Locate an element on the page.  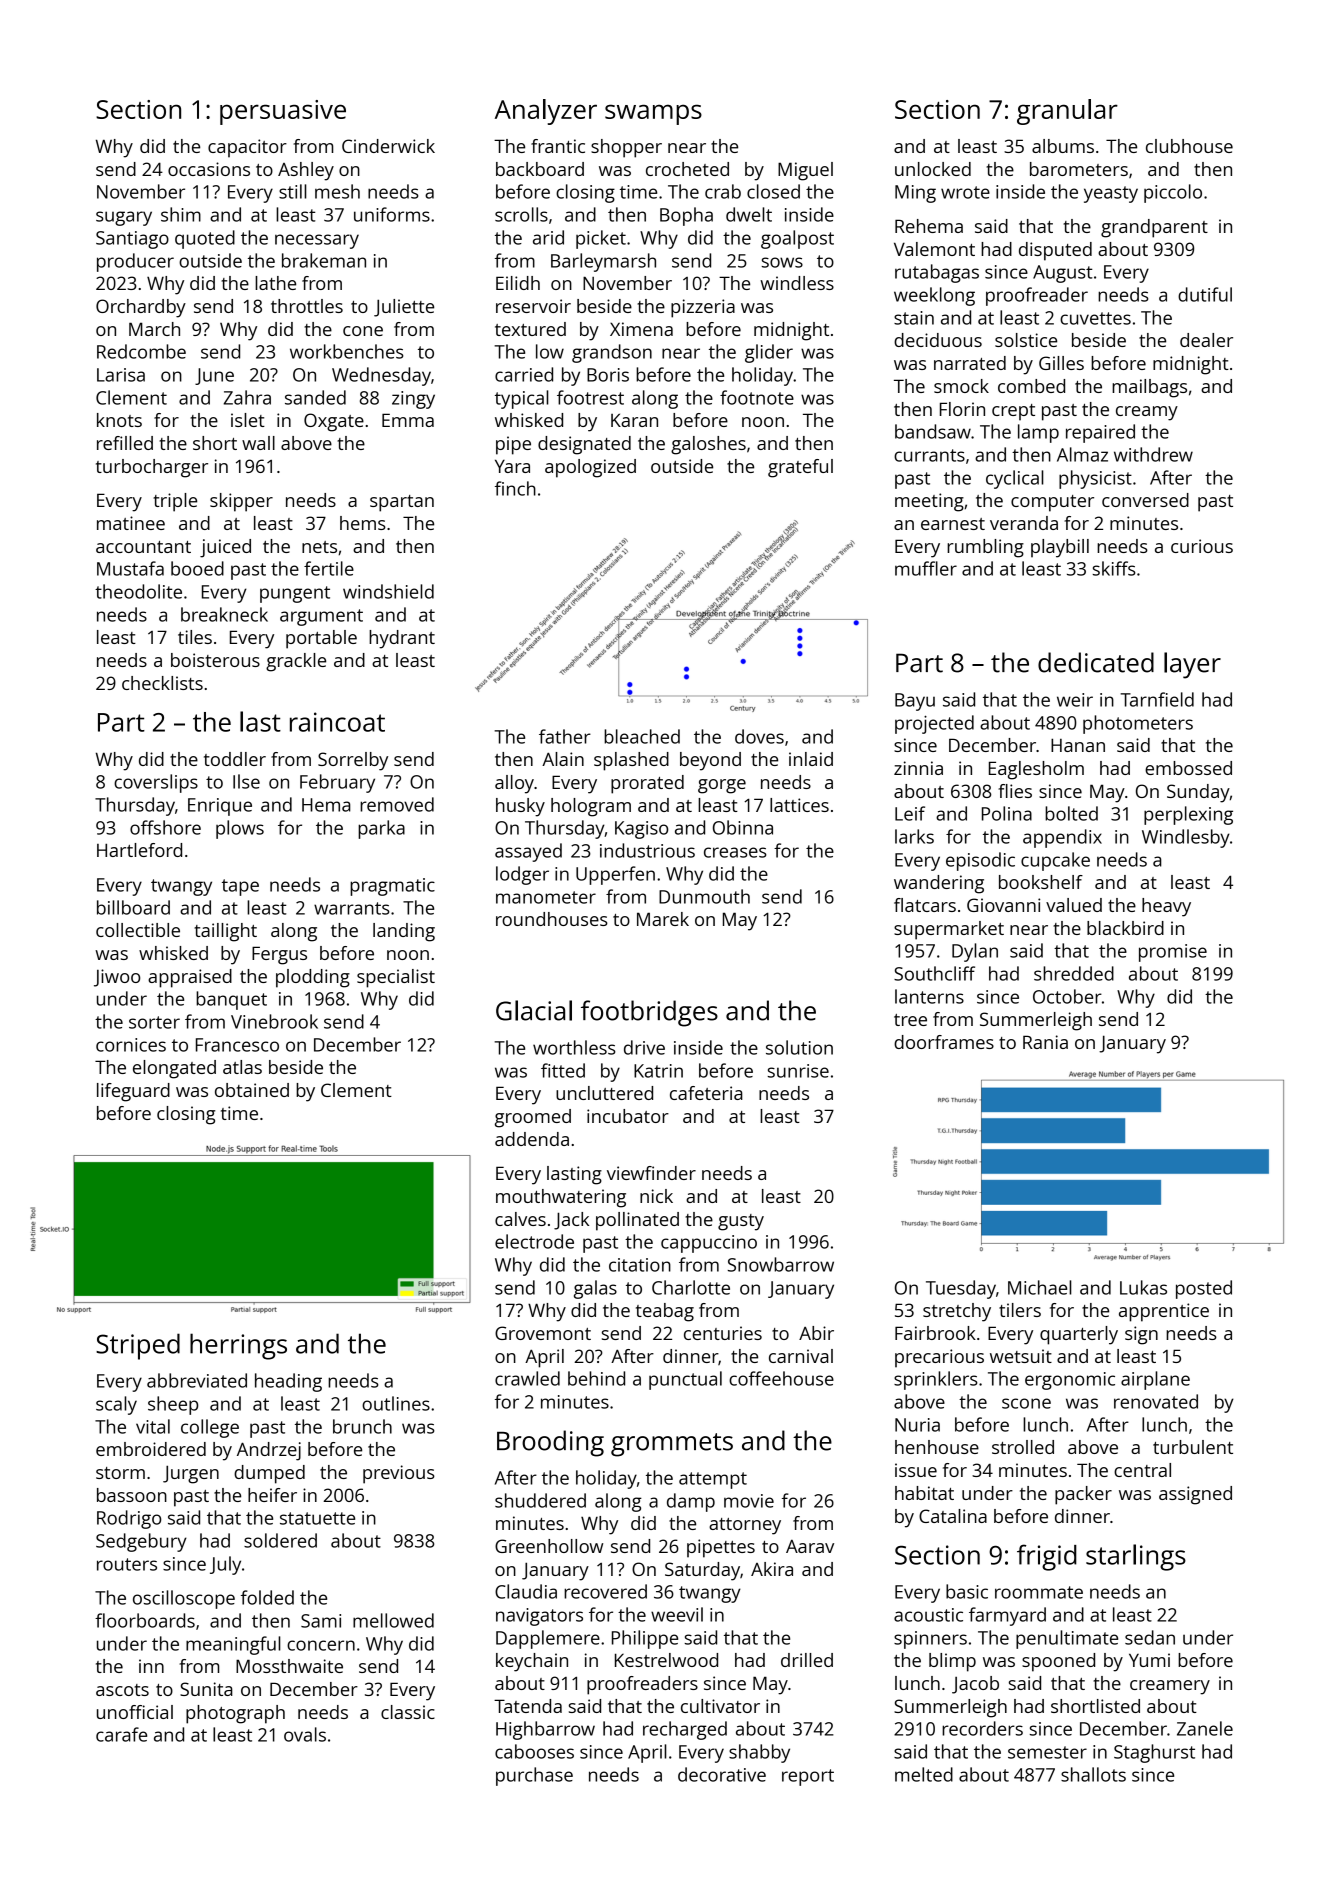
sunrise is located at coordinates (798, 1071).
